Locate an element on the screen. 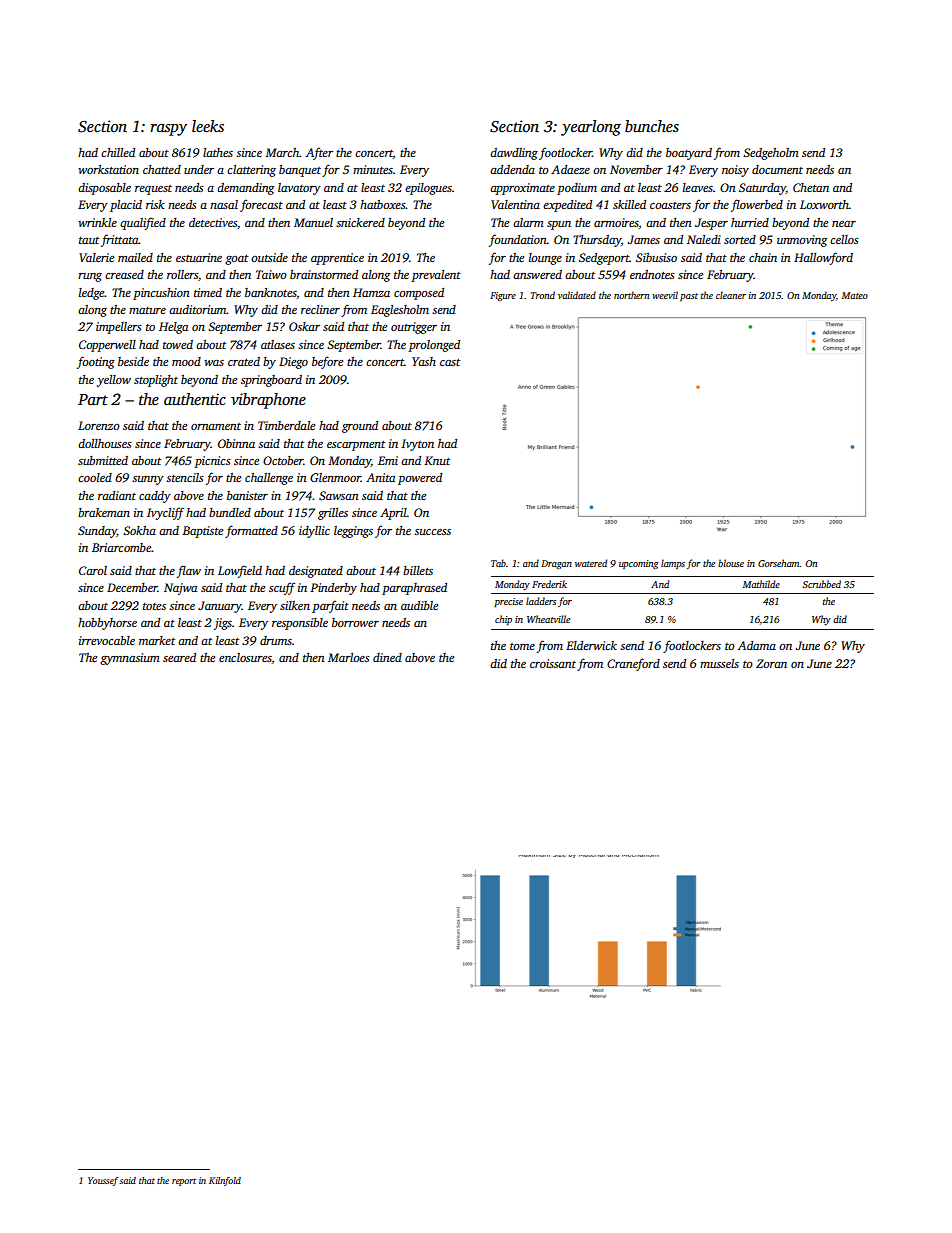  footing is located at coordinates (96, 362).
